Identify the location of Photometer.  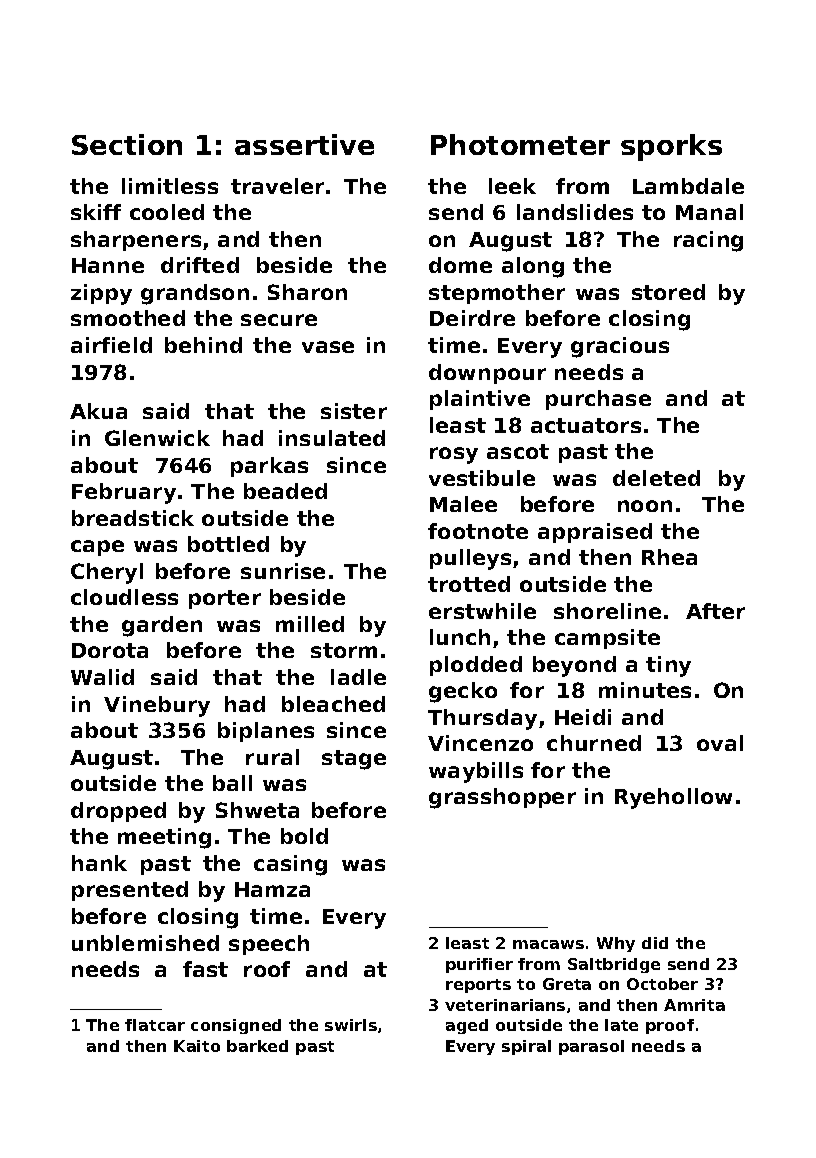
(520, 144).
